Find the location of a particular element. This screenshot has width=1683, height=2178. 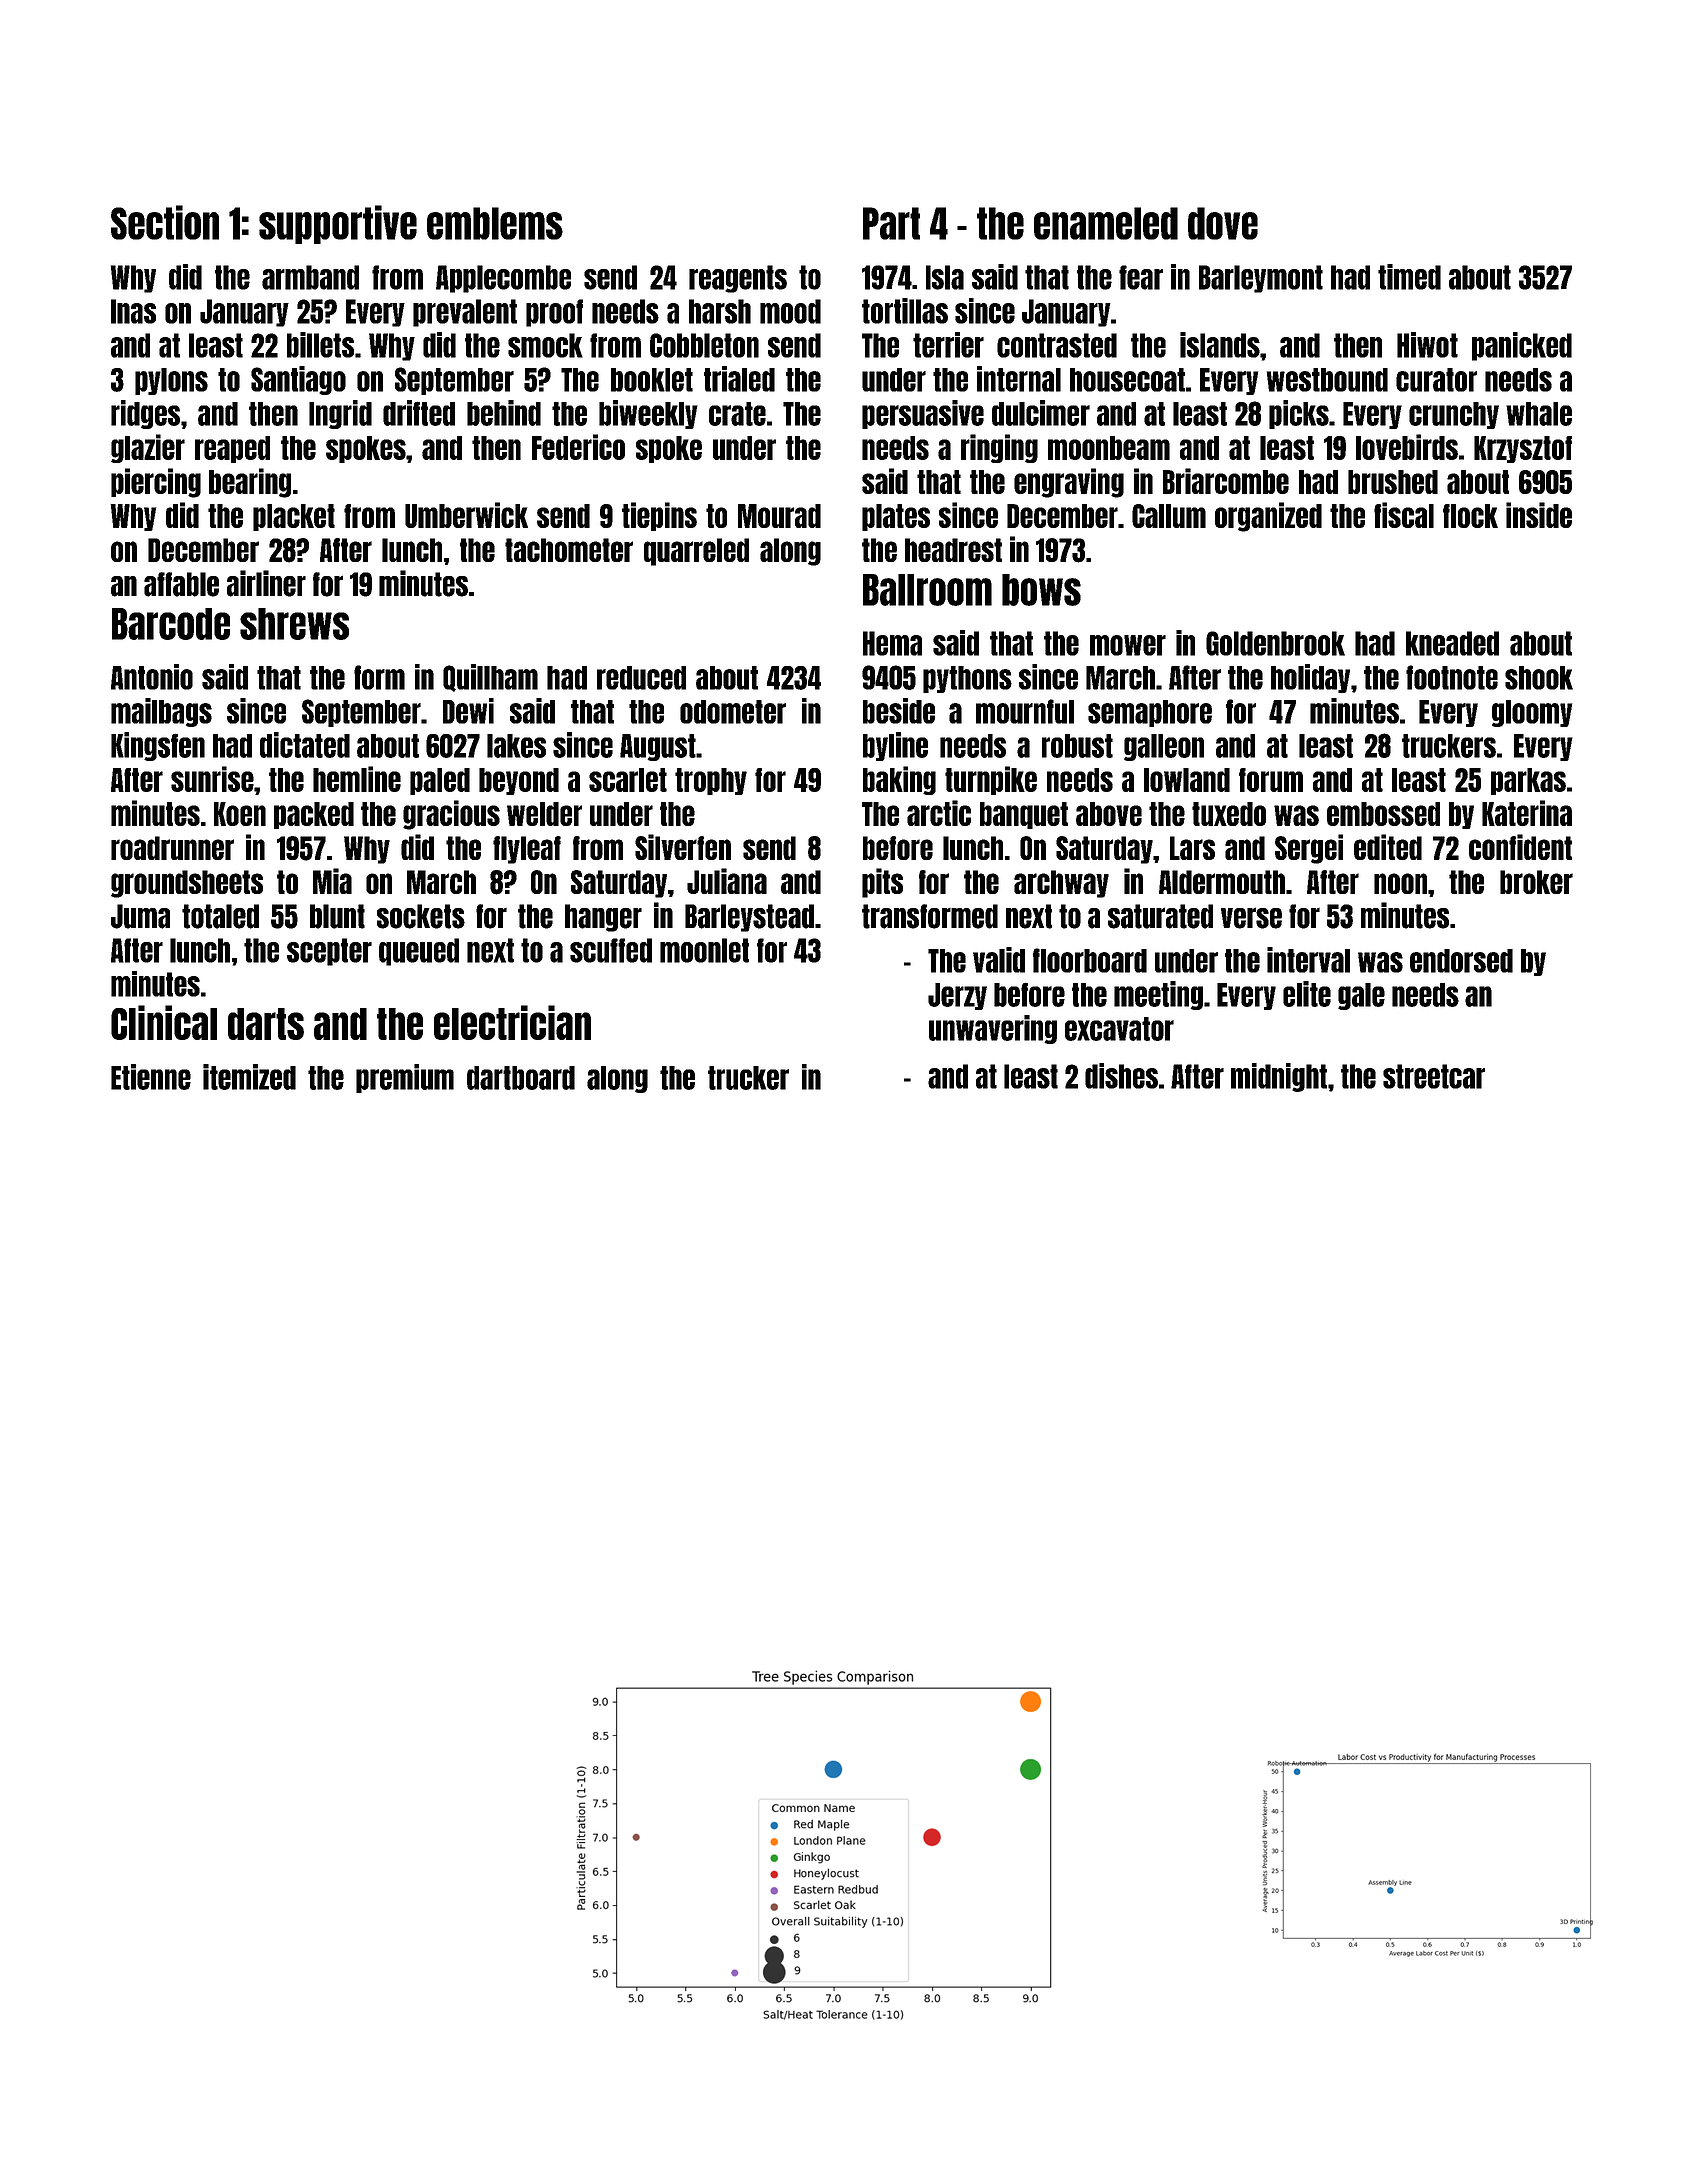

dishes is located at coordinates (1121, 1076).
